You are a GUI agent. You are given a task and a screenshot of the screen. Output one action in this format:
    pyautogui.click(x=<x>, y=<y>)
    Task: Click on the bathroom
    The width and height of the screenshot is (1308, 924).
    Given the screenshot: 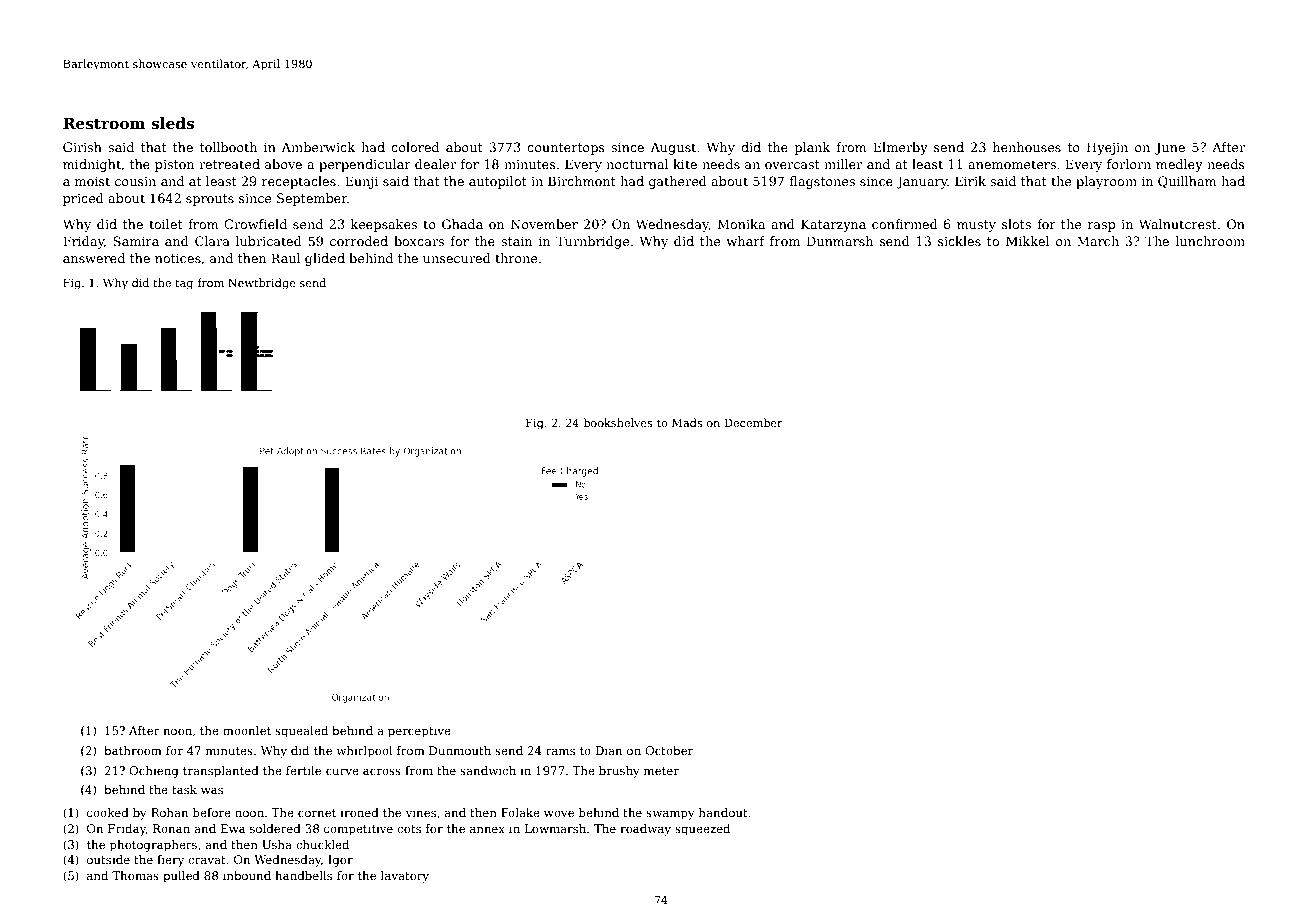 What is the action you would take?
    pyautogui.click(x=133, y=750)
